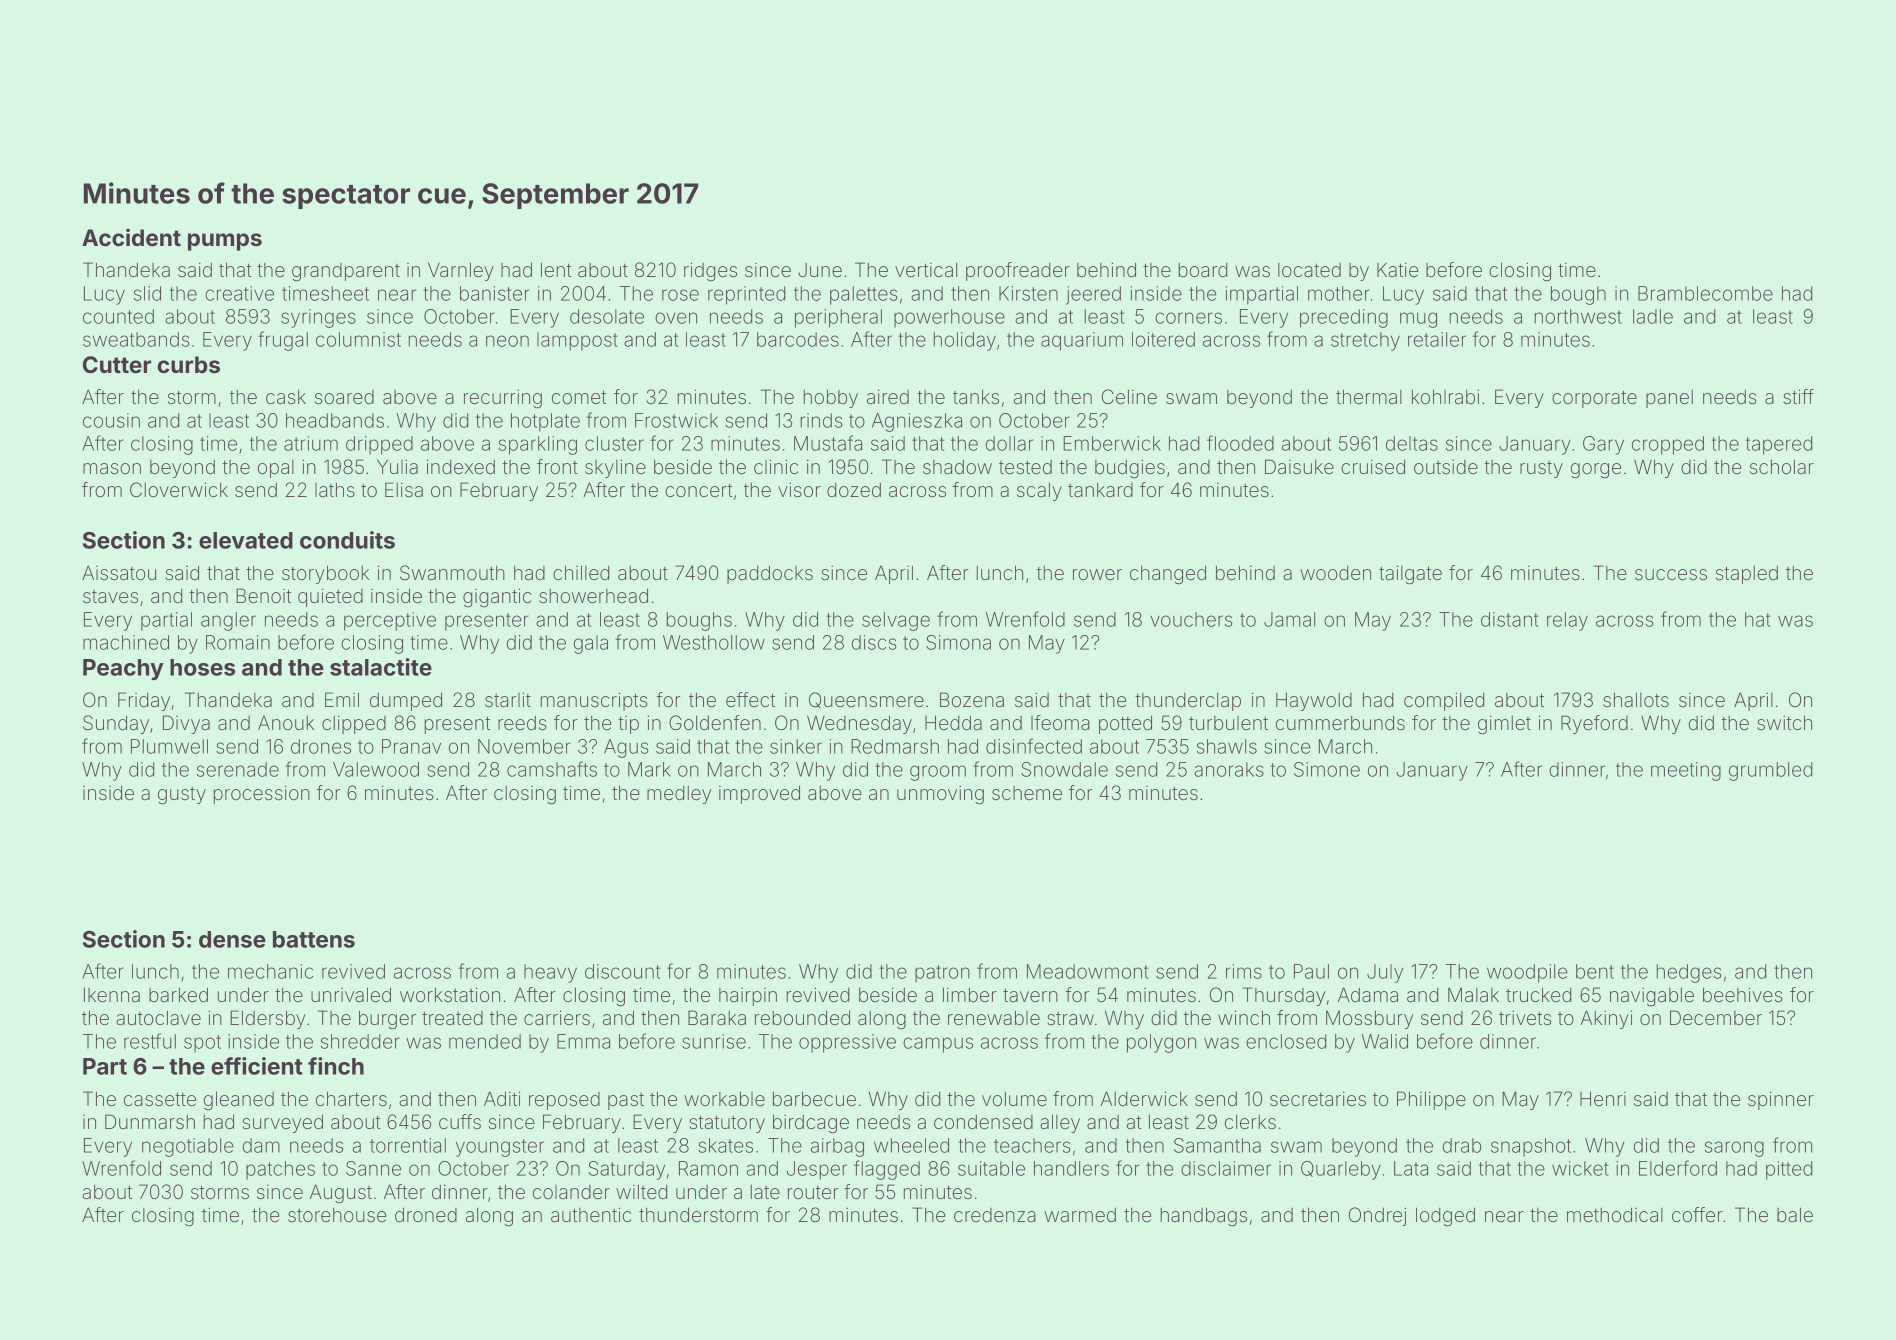  Describe the element at coordinates (131, 237) in the screenshot. I see `Accident` at that location.
